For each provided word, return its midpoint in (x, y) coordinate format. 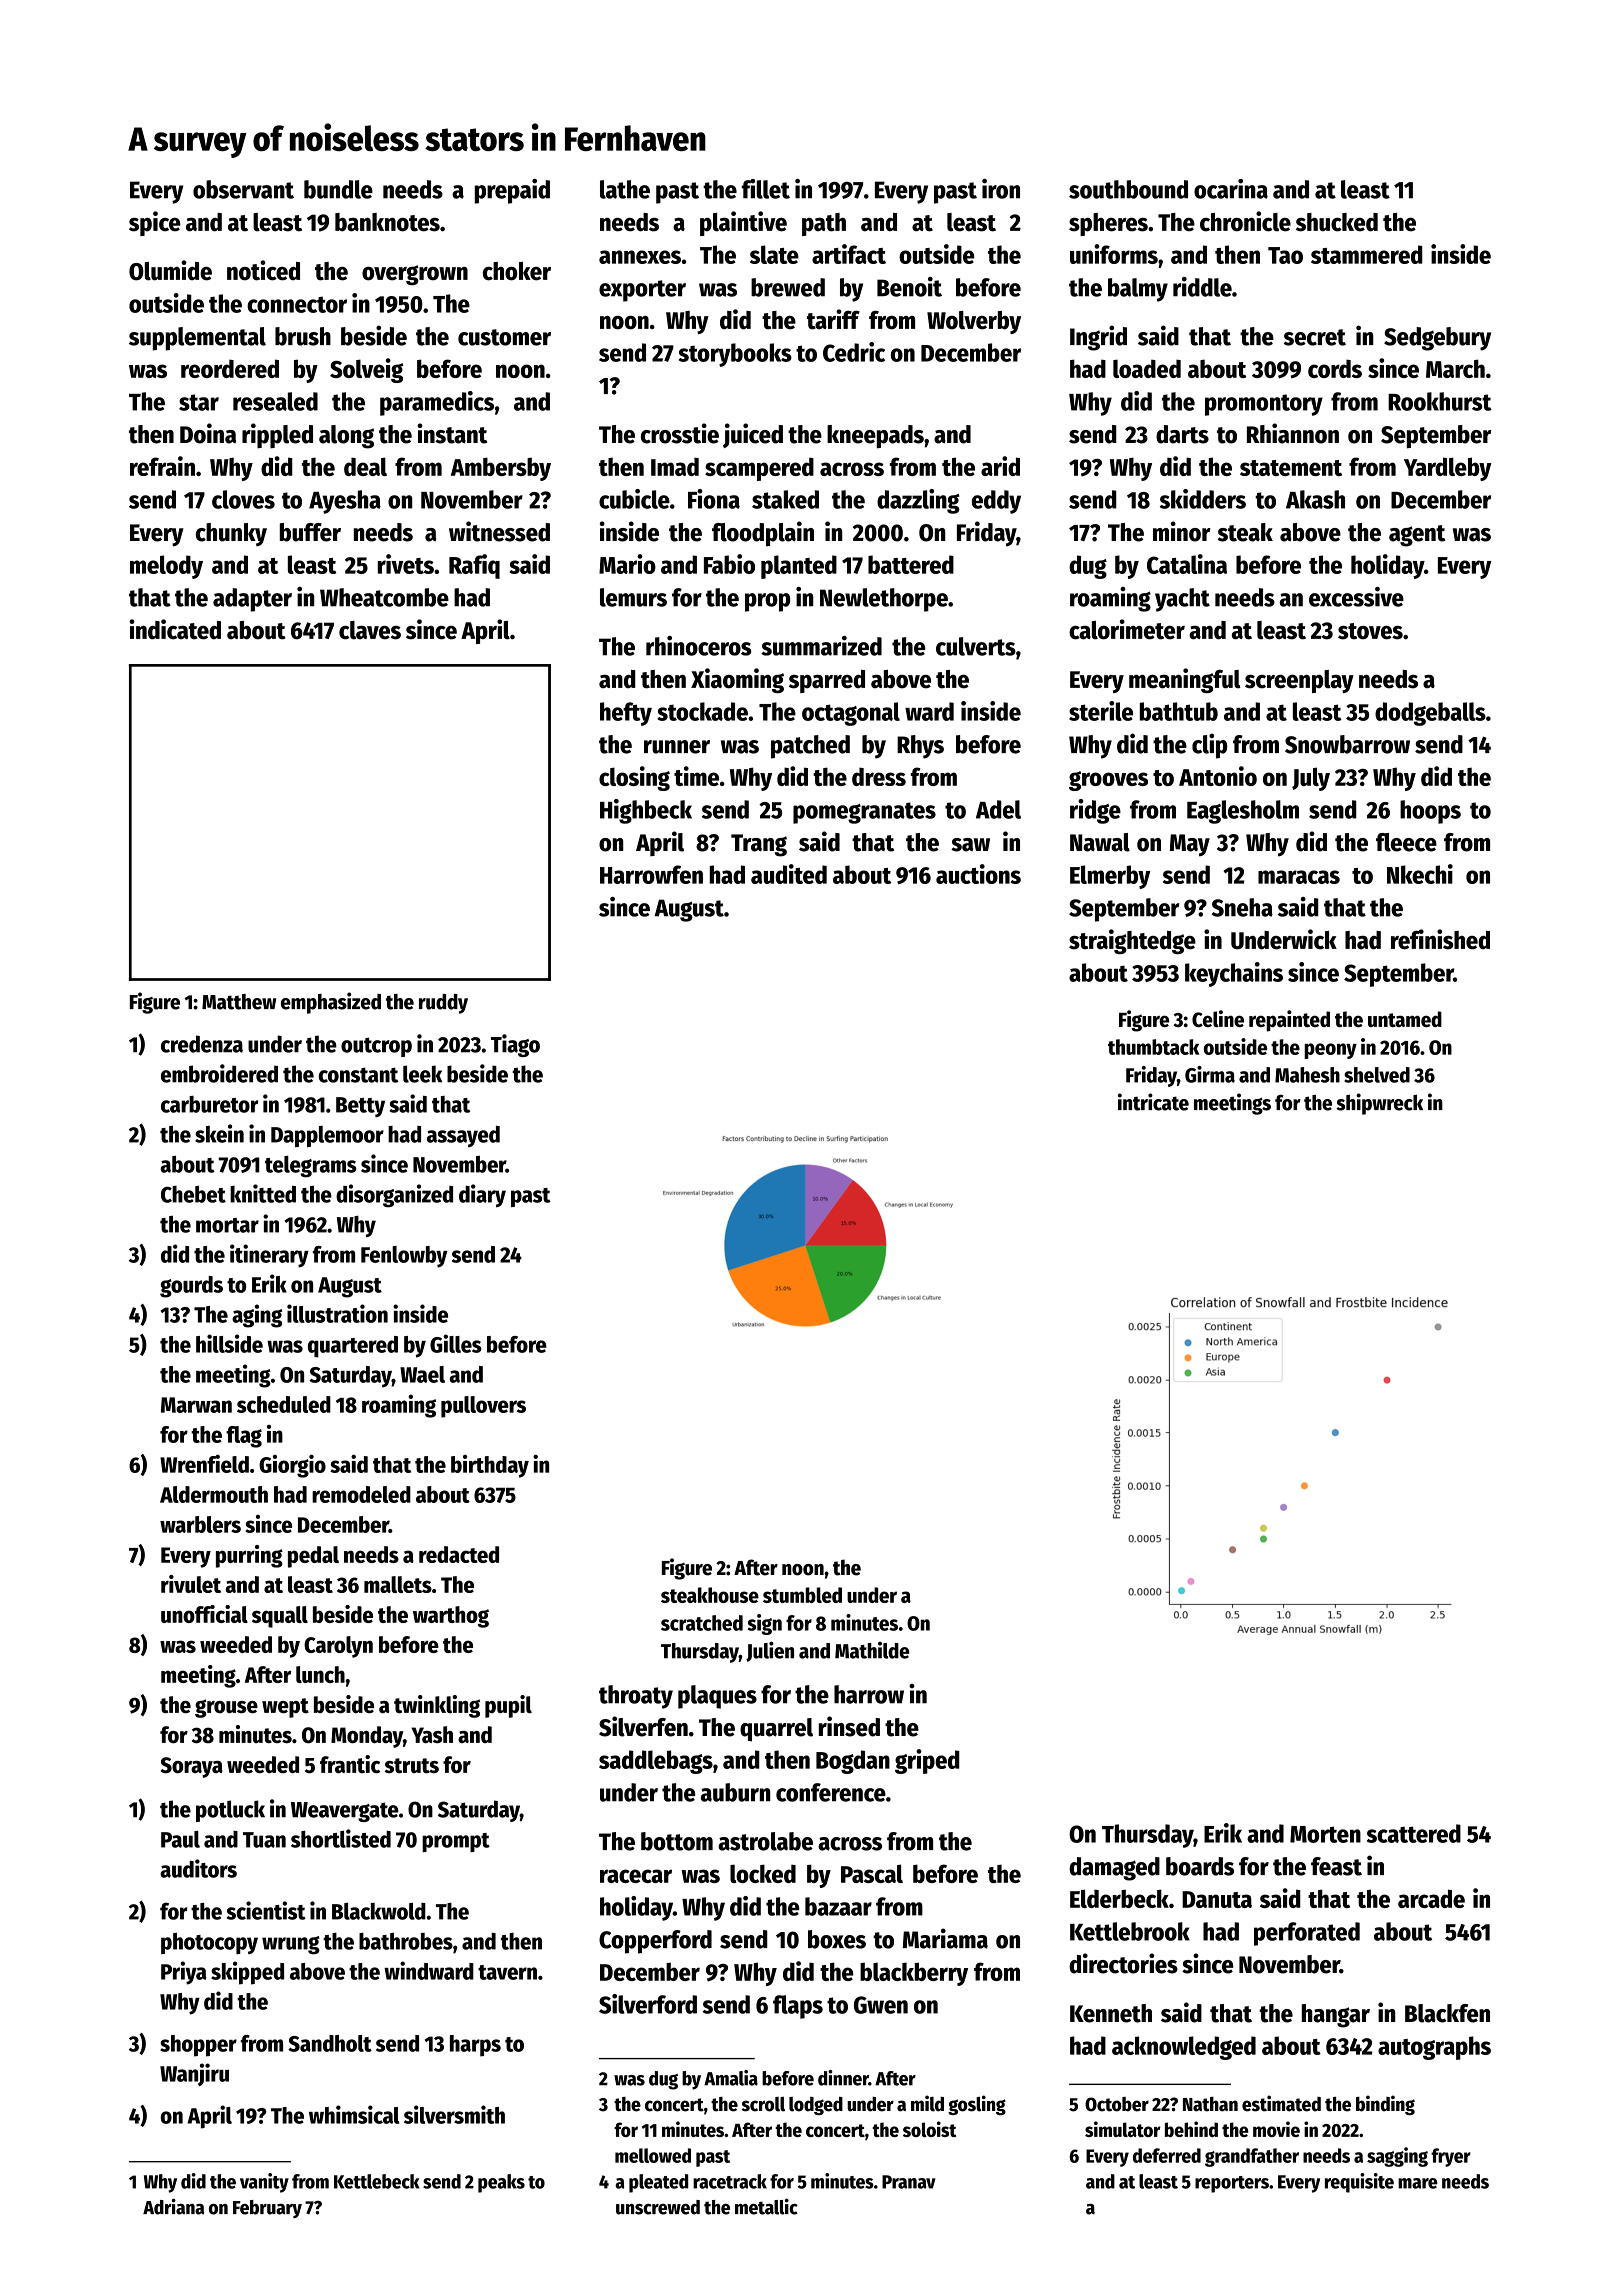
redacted (459, 1554)
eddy (996, 502)
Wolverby (974, 322)
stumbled (802, 1595)
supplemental (197, 339)
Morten (1325, 1834)
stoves (1370, 631)
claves (370, 630)
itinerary (269, 1256)
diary (482, 1195)
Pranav (909, 2182)
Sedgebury (1437, 339)
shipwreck (1379, 1104)
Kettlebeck (376, 2181)
